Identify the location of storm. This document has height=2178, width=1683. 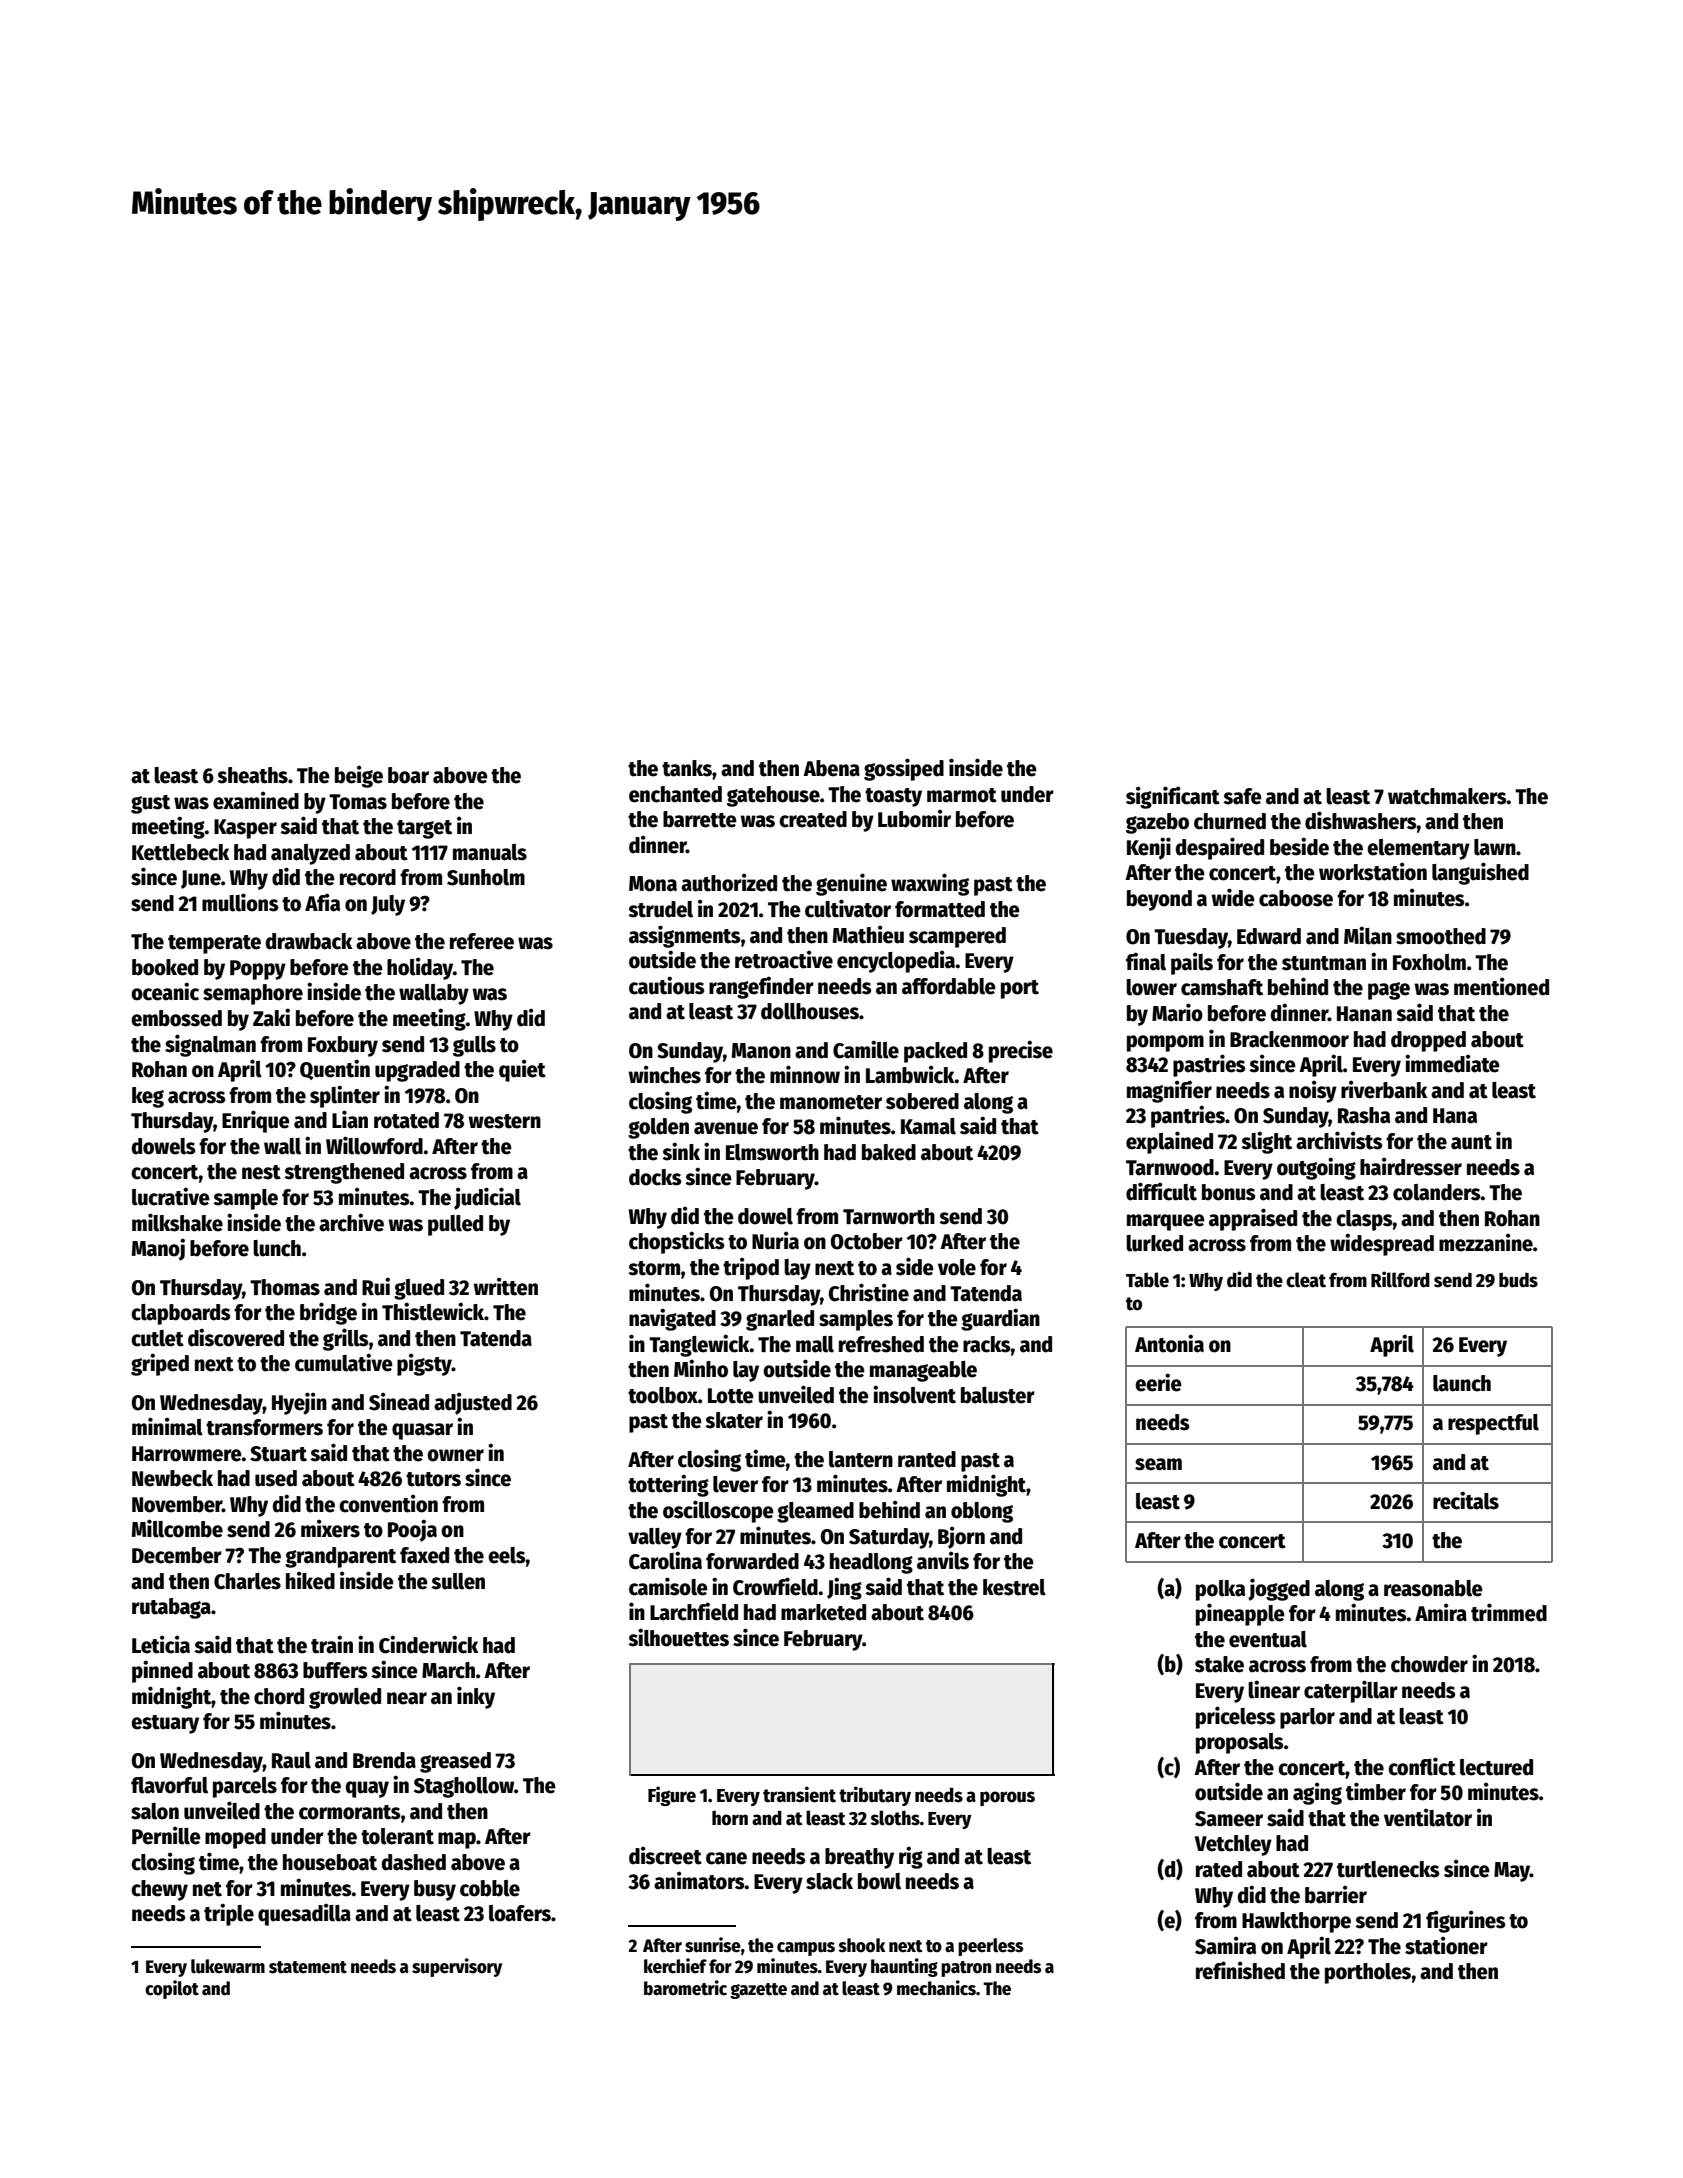
(654, 1268).
